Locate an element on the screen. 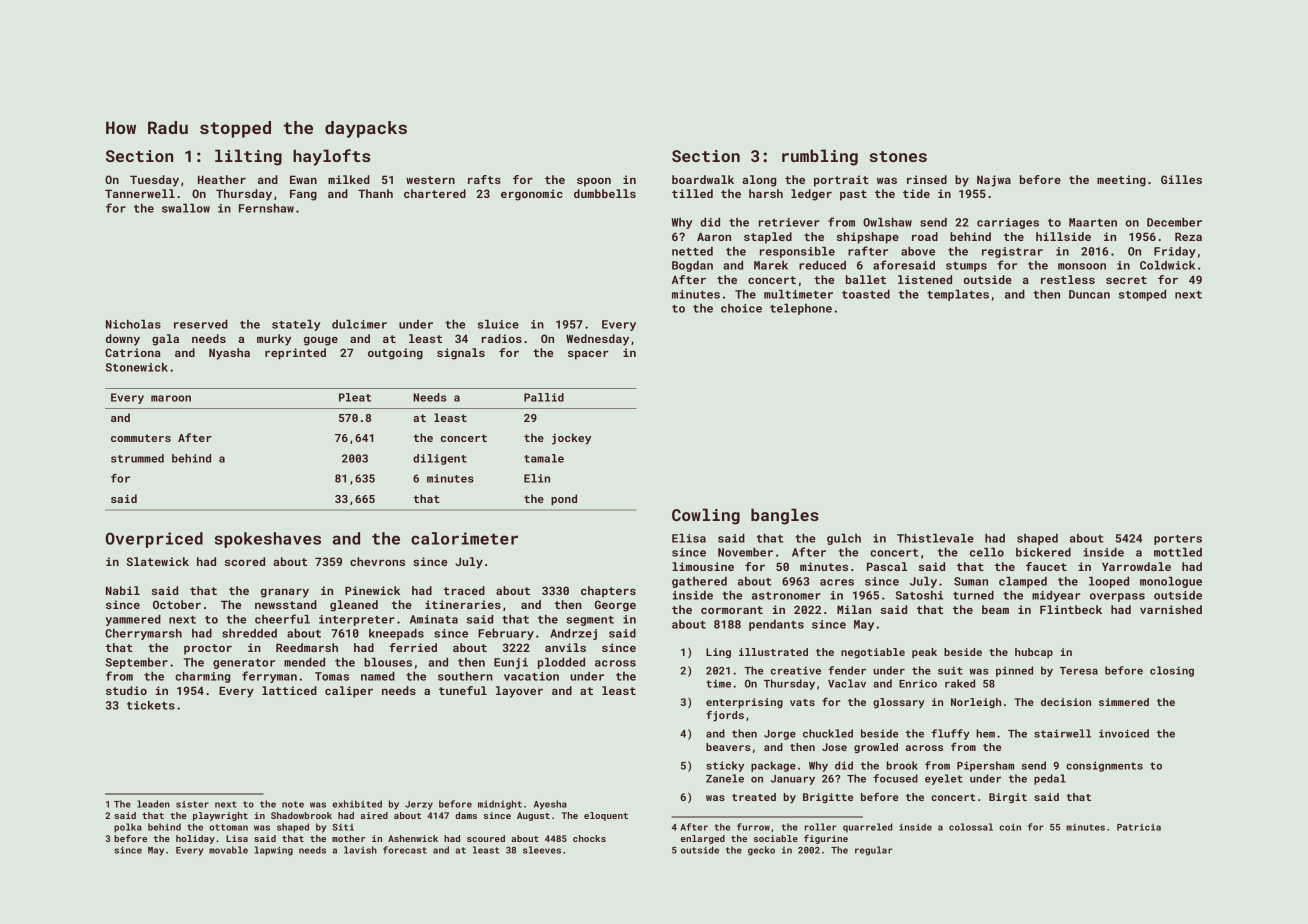 The image size is (1308, 924). choice is located at coordinates (741, 308).
